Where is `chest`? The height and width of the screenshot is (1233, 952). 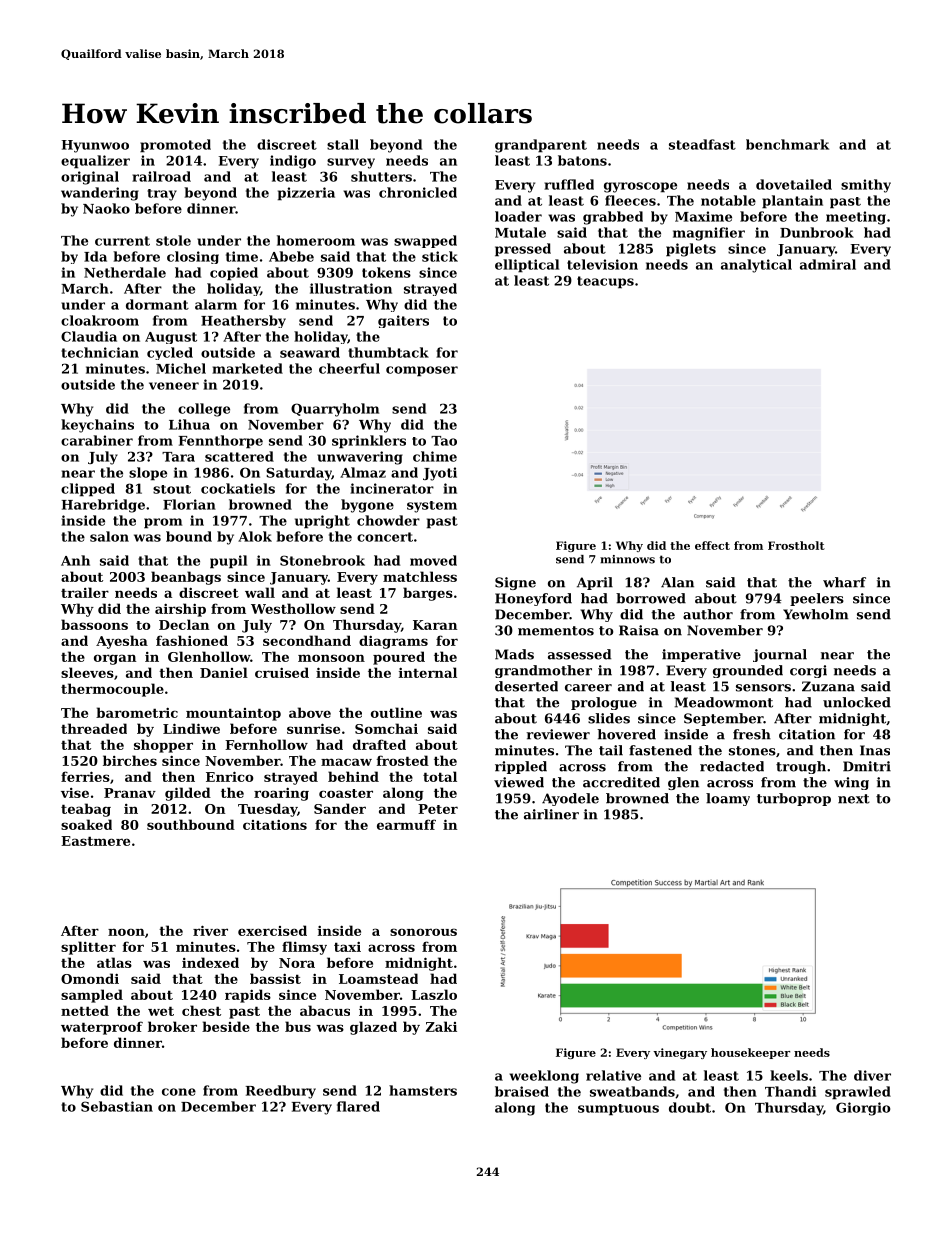
chest is located at coordinates (201, 1010).
